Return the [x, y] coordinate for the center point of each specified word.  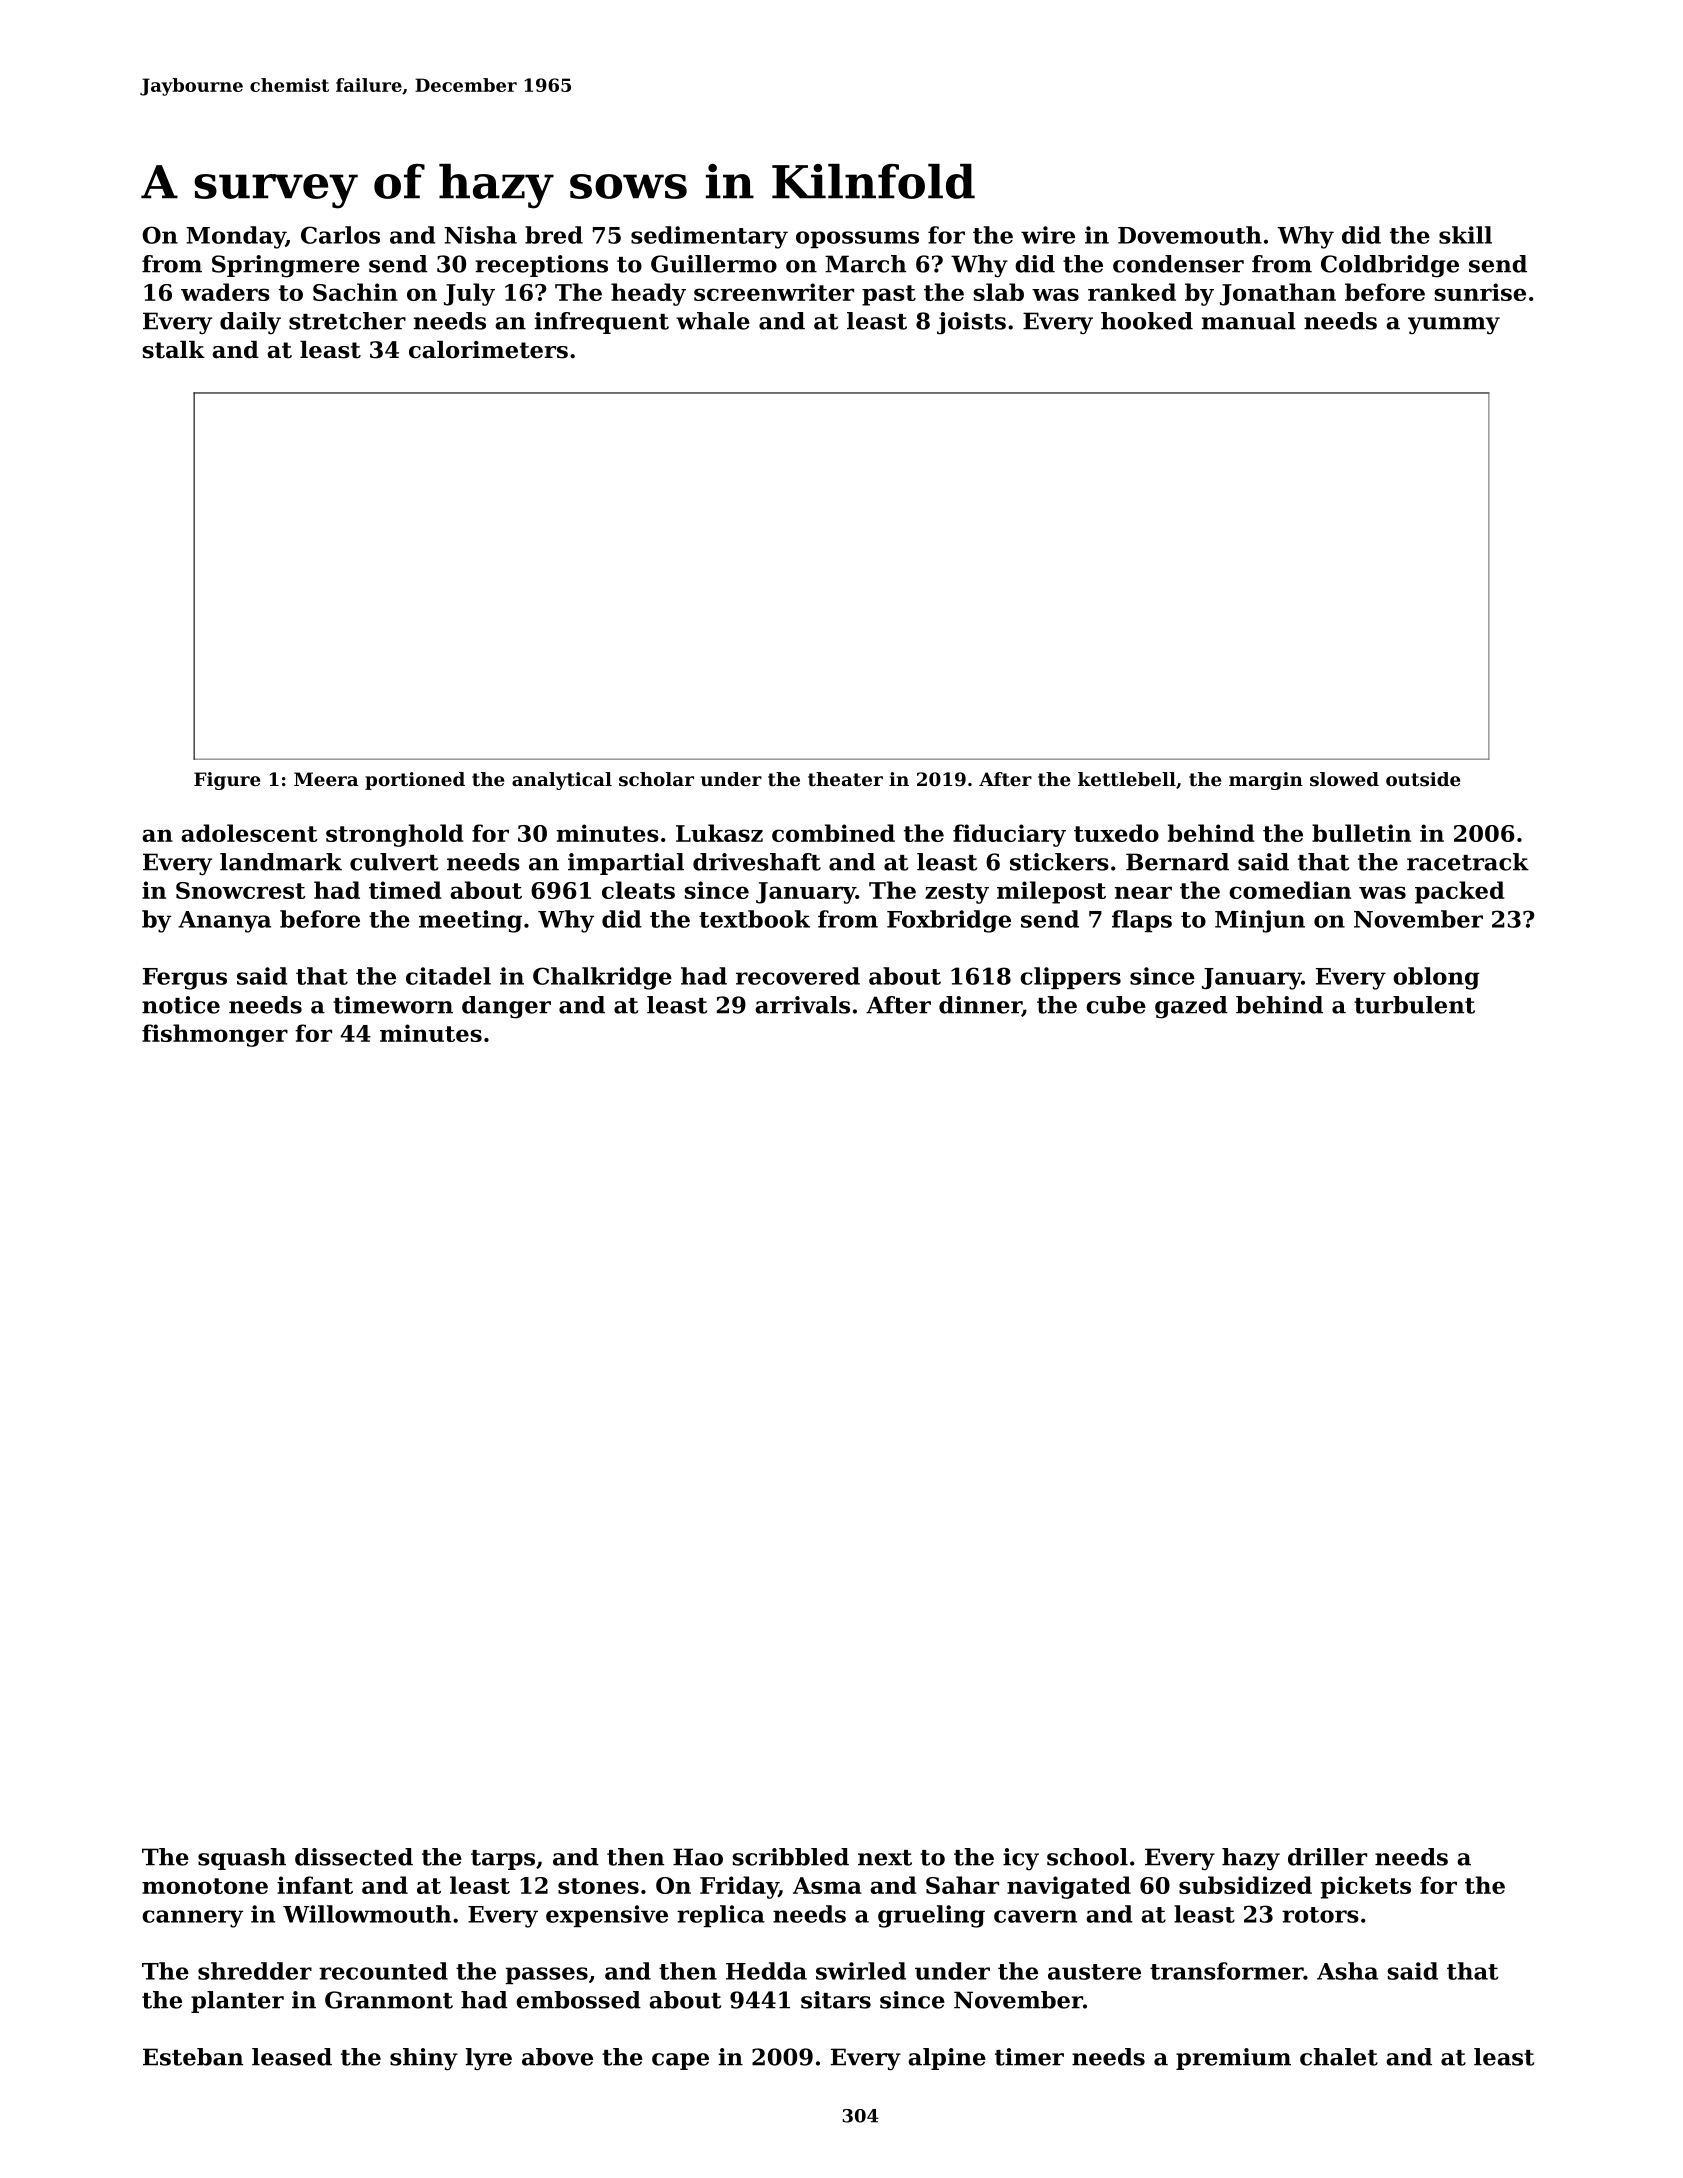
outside [1423, 779]
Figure [227, 781]
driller [1327, 1857]
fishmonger [215, 1035]
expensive [607, 1916]
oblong [1436, 978]
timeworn [393, 1005]
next [885, 1858]
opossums [857, 239]
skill [1465, 235]
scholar [656, 779]
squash [242, 1859]
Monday [236, 237]
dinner [980, 1006]
